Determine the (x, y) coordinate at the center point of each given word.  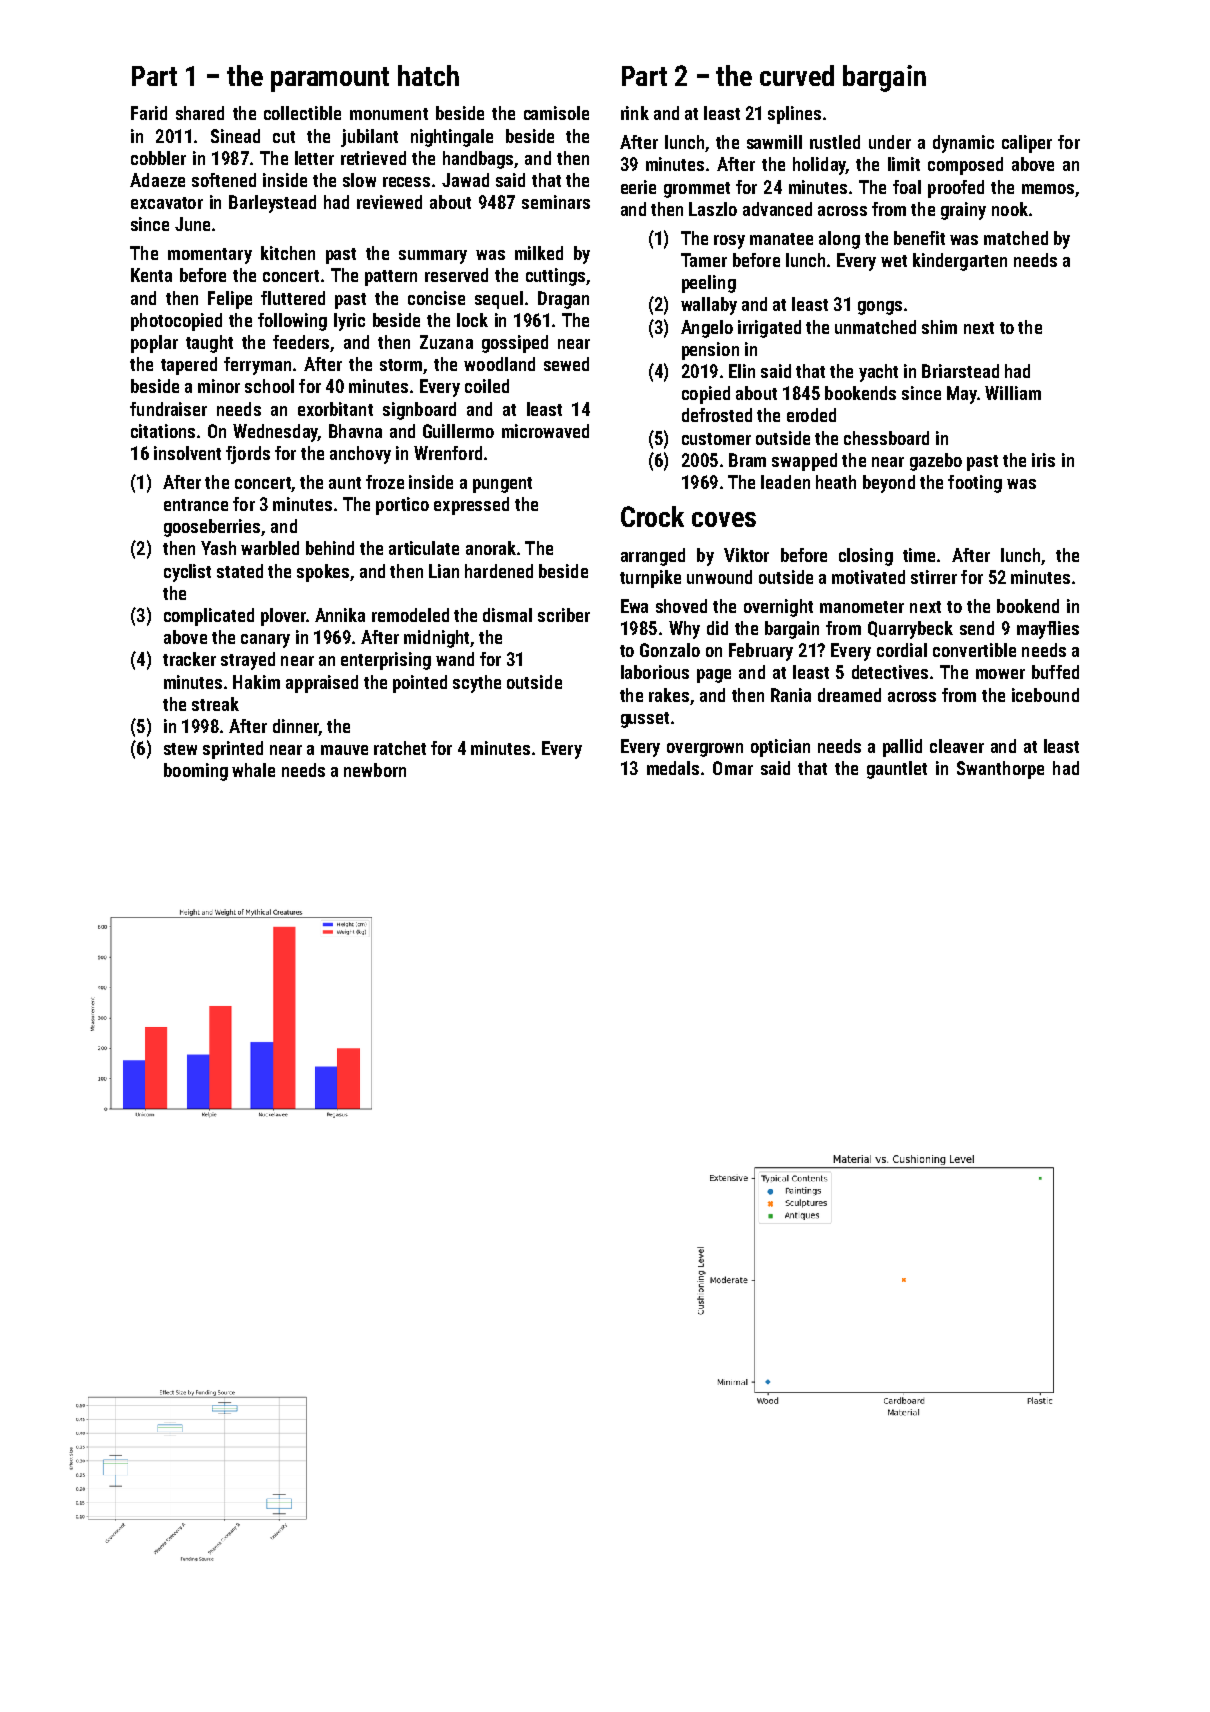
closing (866, 557)
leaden (785, 482)
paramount (330, 79)
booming (196, 772)
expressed (471, 506)
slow (359, 180)
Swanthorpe (1000, 770)
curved (797, 75)
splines (794, 115)
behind (330, 548)
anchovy (360, 455)
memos (1048, 189)
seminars (556, 202)
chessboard (886, 438)
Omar (733, 768)
